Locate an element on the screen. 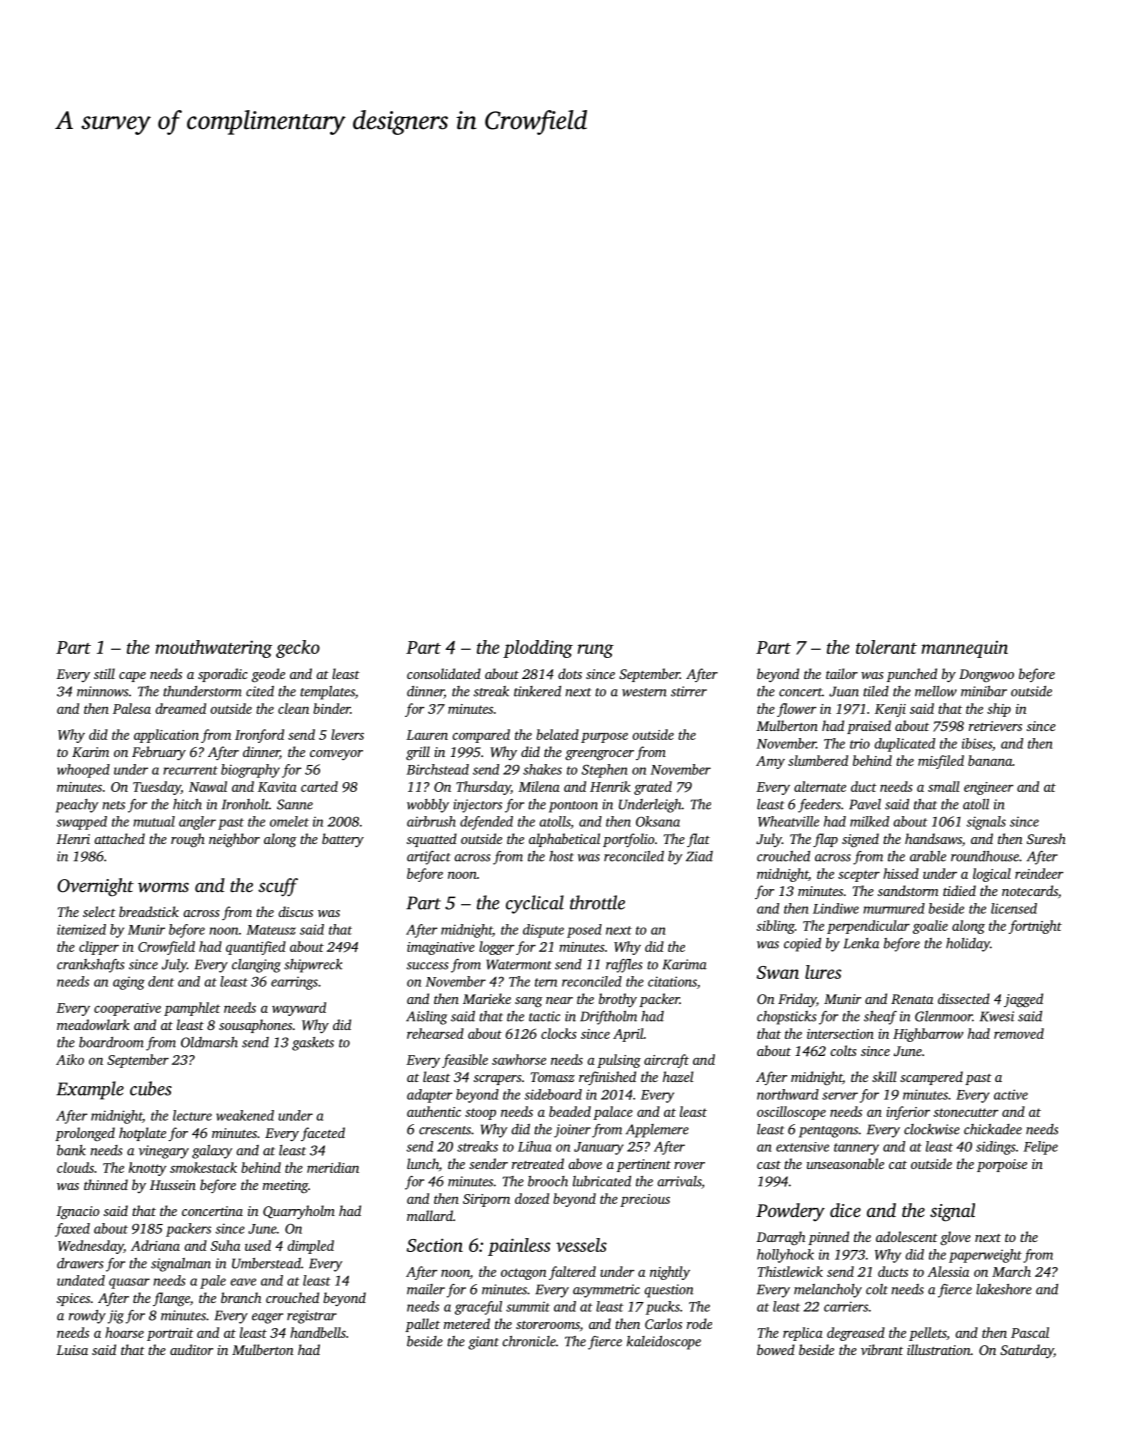 The width and height of the screenshot is (1124, 1455). gecko is located at coordinates (298, 649).
